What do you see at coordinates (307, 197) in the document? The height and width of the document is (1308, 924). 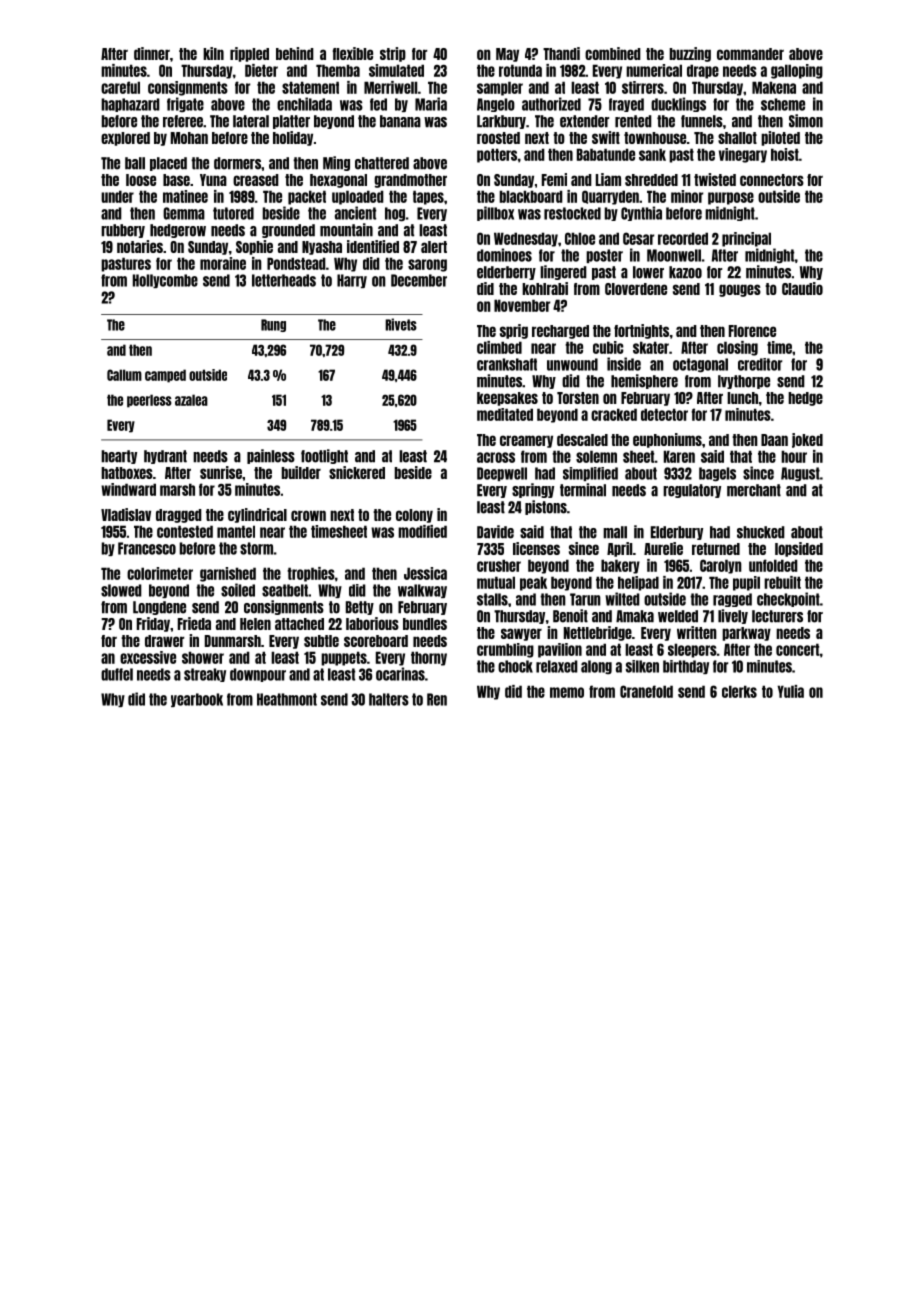 I see `packet` at bounding box center [307, 197].
